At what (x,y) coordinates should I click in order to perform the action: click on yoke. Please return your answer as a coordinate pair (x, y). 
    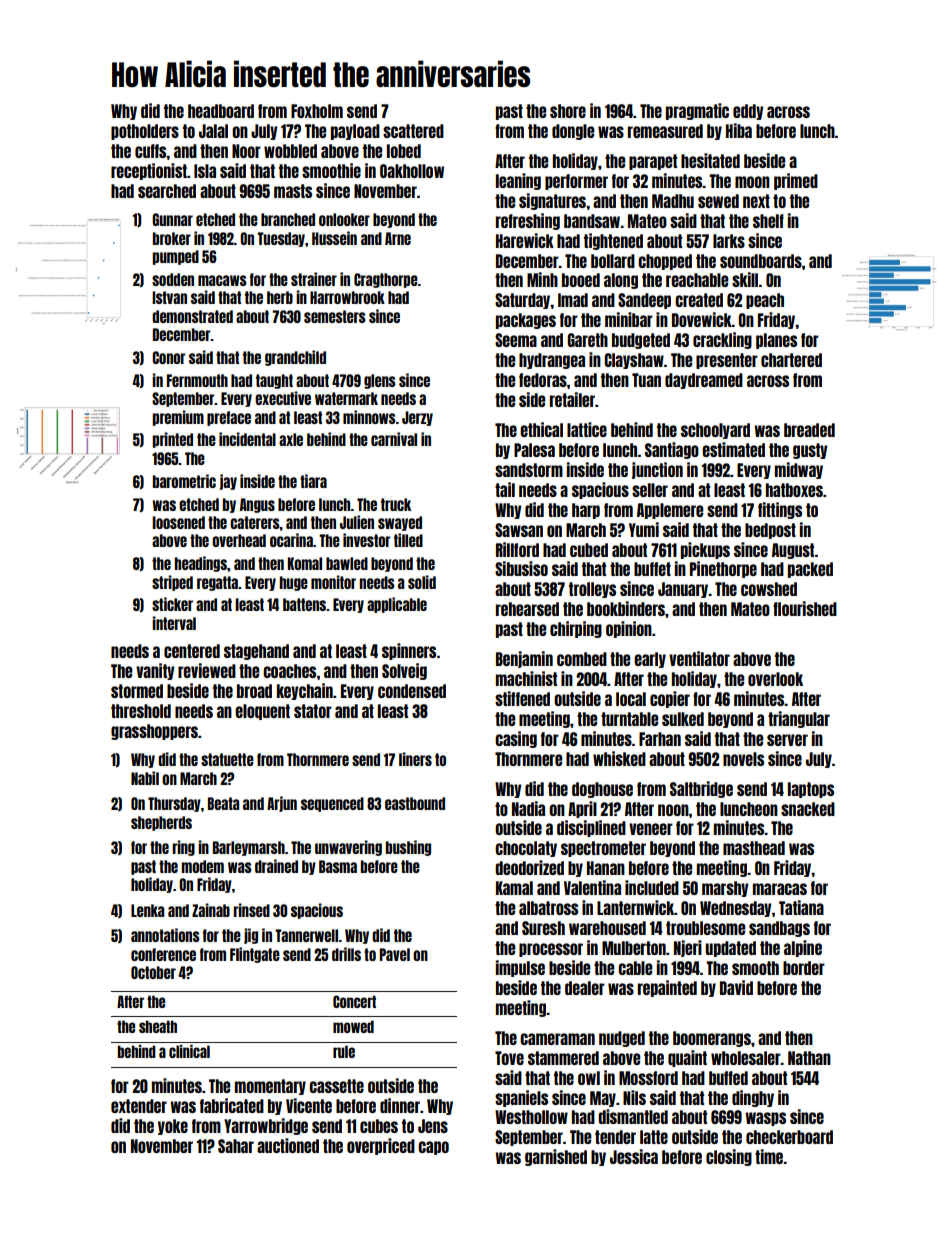
    Looking at the image, I should click on (173, 1127).
